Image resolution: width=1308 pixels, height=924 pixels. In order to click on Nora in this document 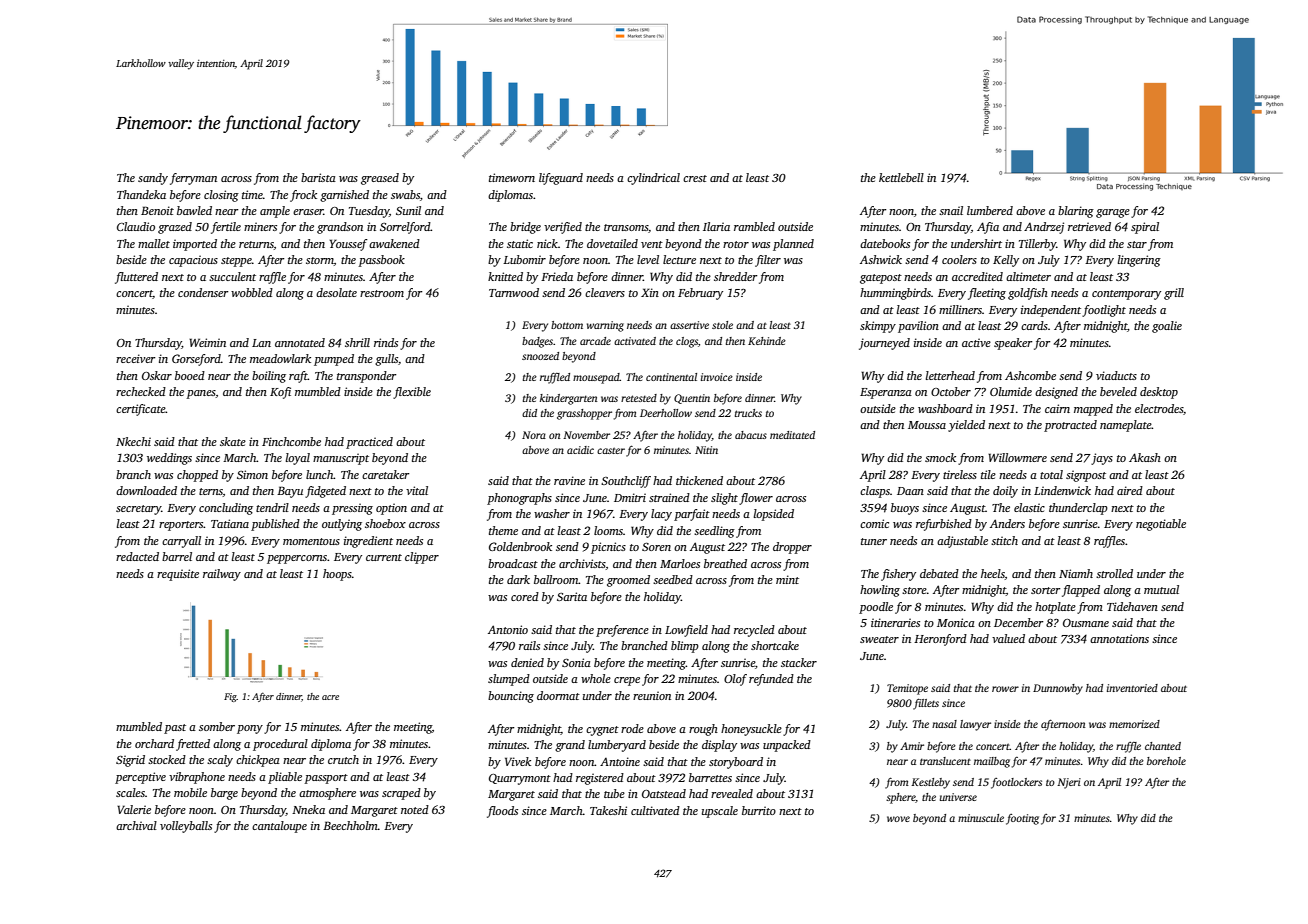, I will do `click(534, 435)`.
